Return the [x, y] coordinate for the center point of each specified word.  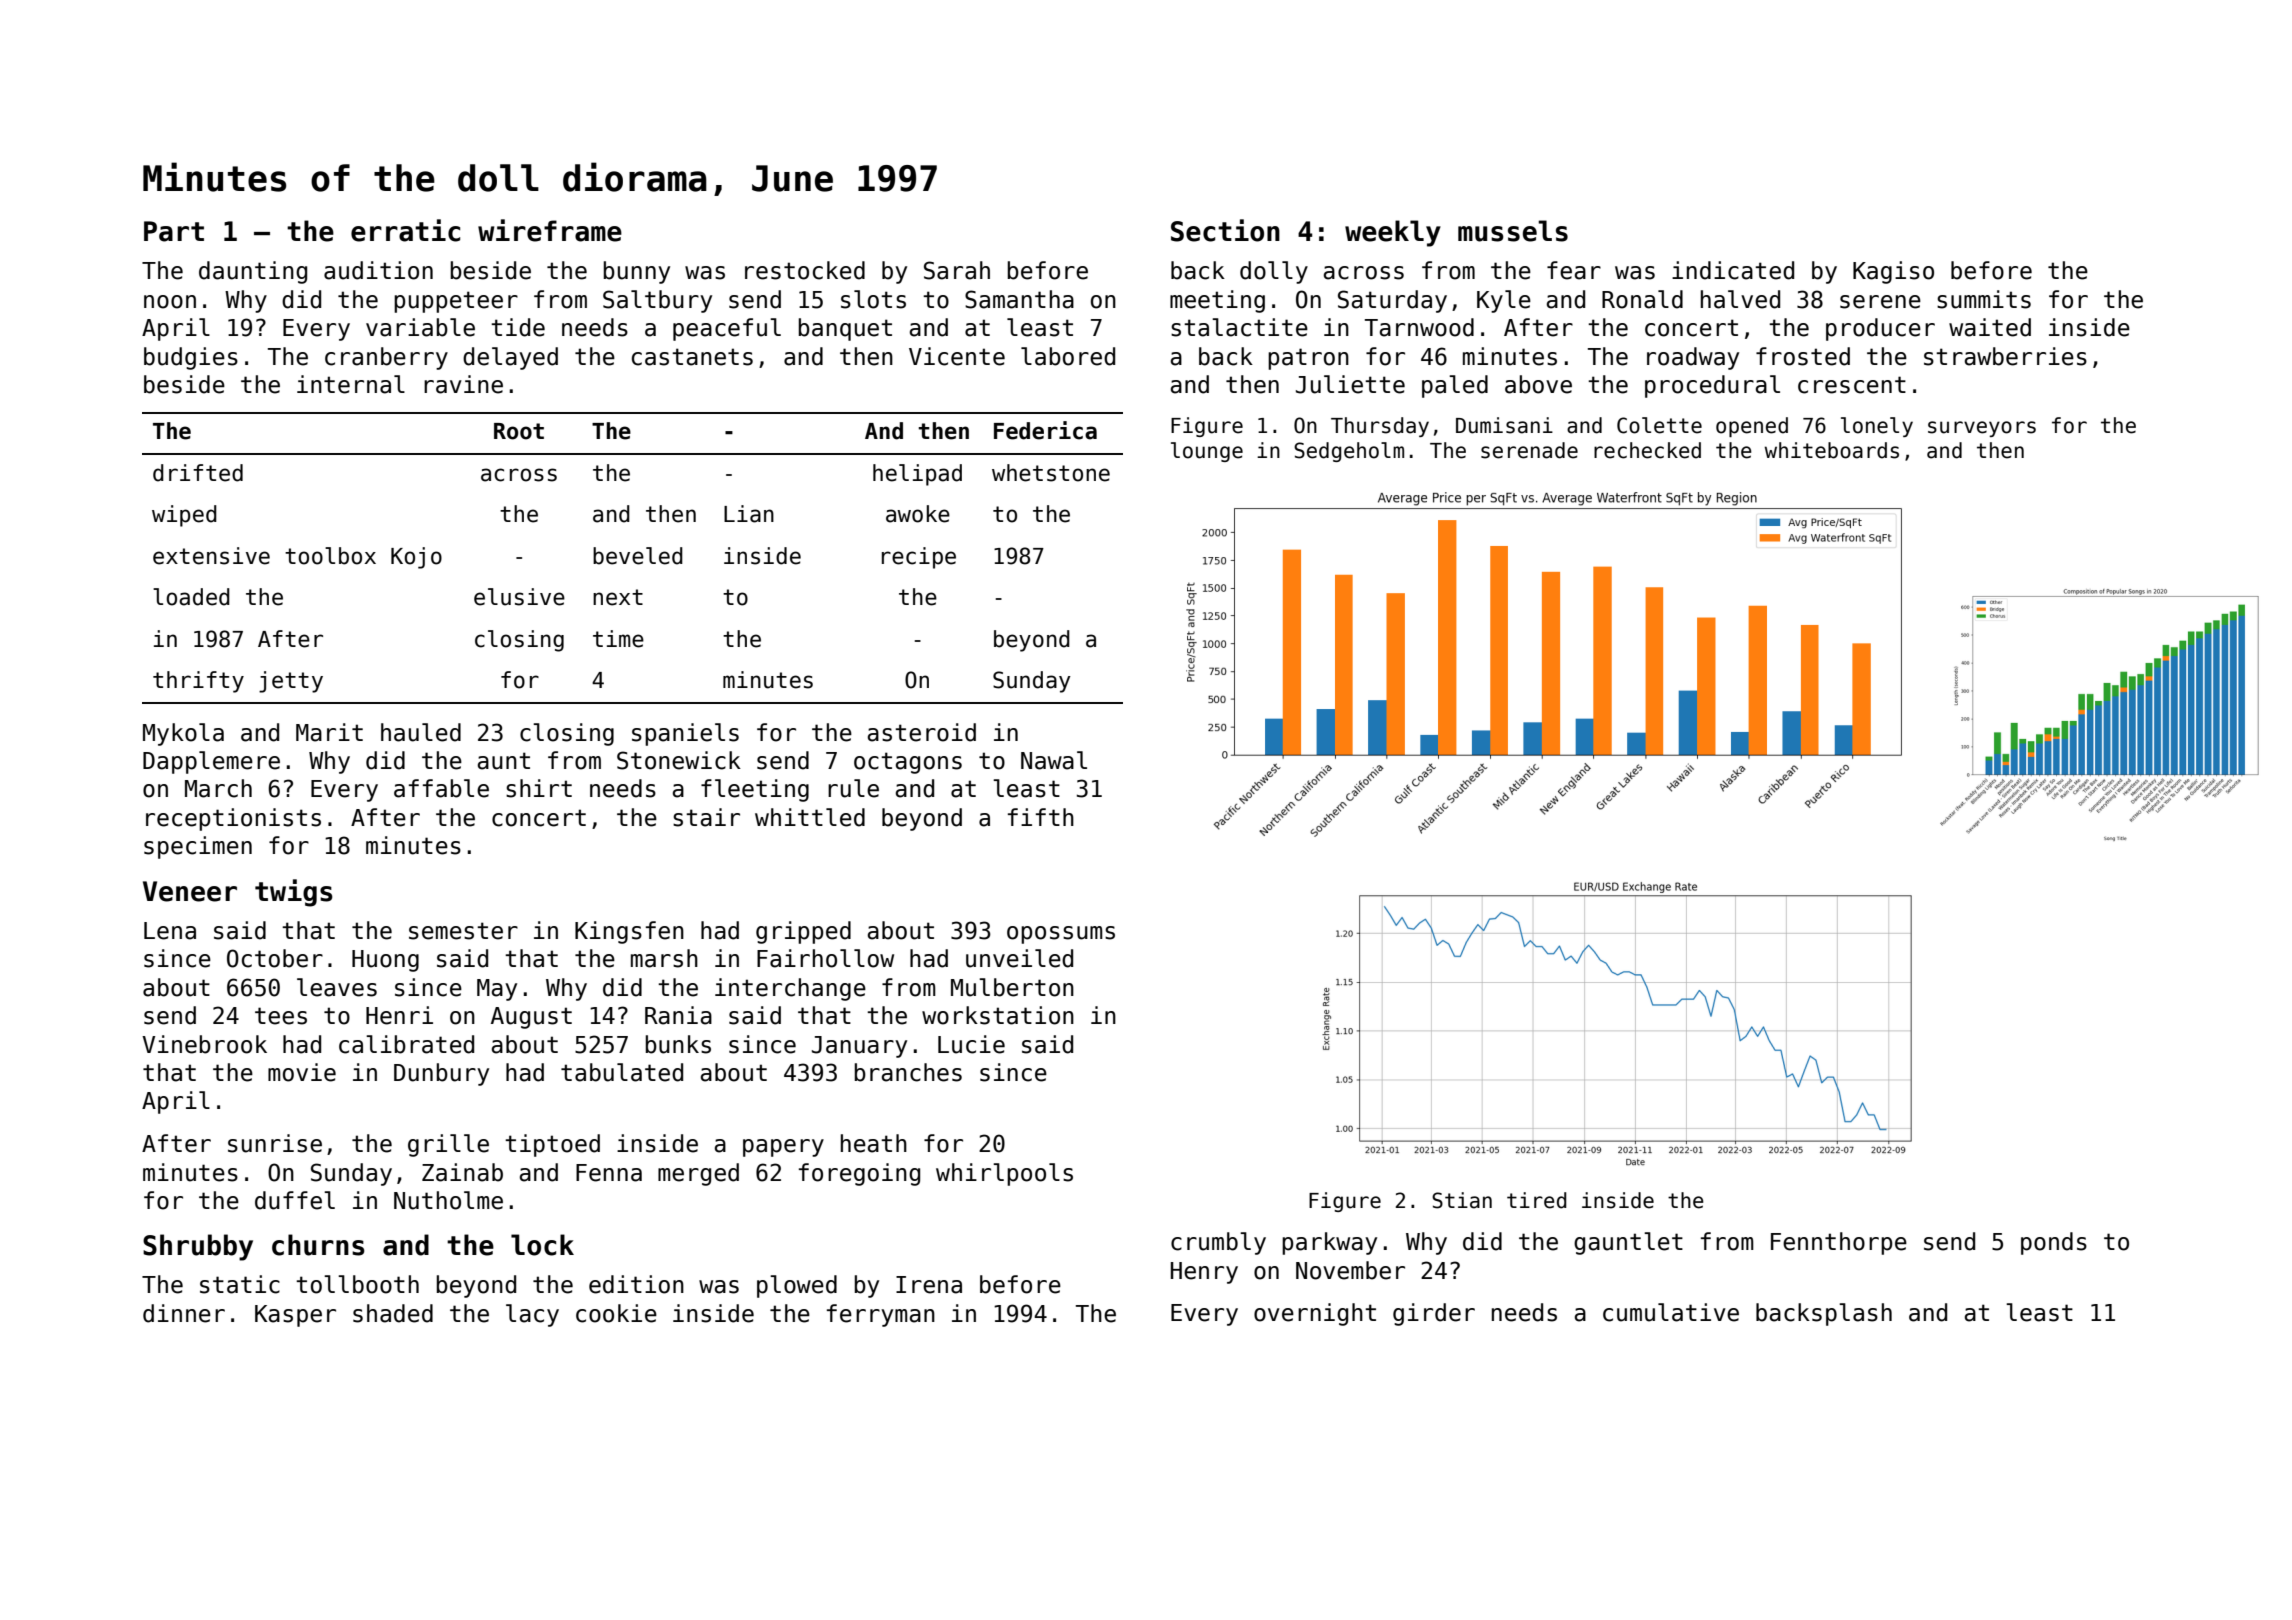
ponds [2054, 1243]
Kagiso [1893, 272]
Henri [399, 1015]
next [618, 597]
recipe [919, 558]
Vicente [957, 356]
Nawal [1054, 760]
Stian [1462, 1200]
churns [318, 1245]
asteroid [922, 732]
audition [378, 270]
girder [1434, 1314]
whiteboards [1831, 450]
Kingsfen [629, 932]
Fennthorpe [1839, 1243]
